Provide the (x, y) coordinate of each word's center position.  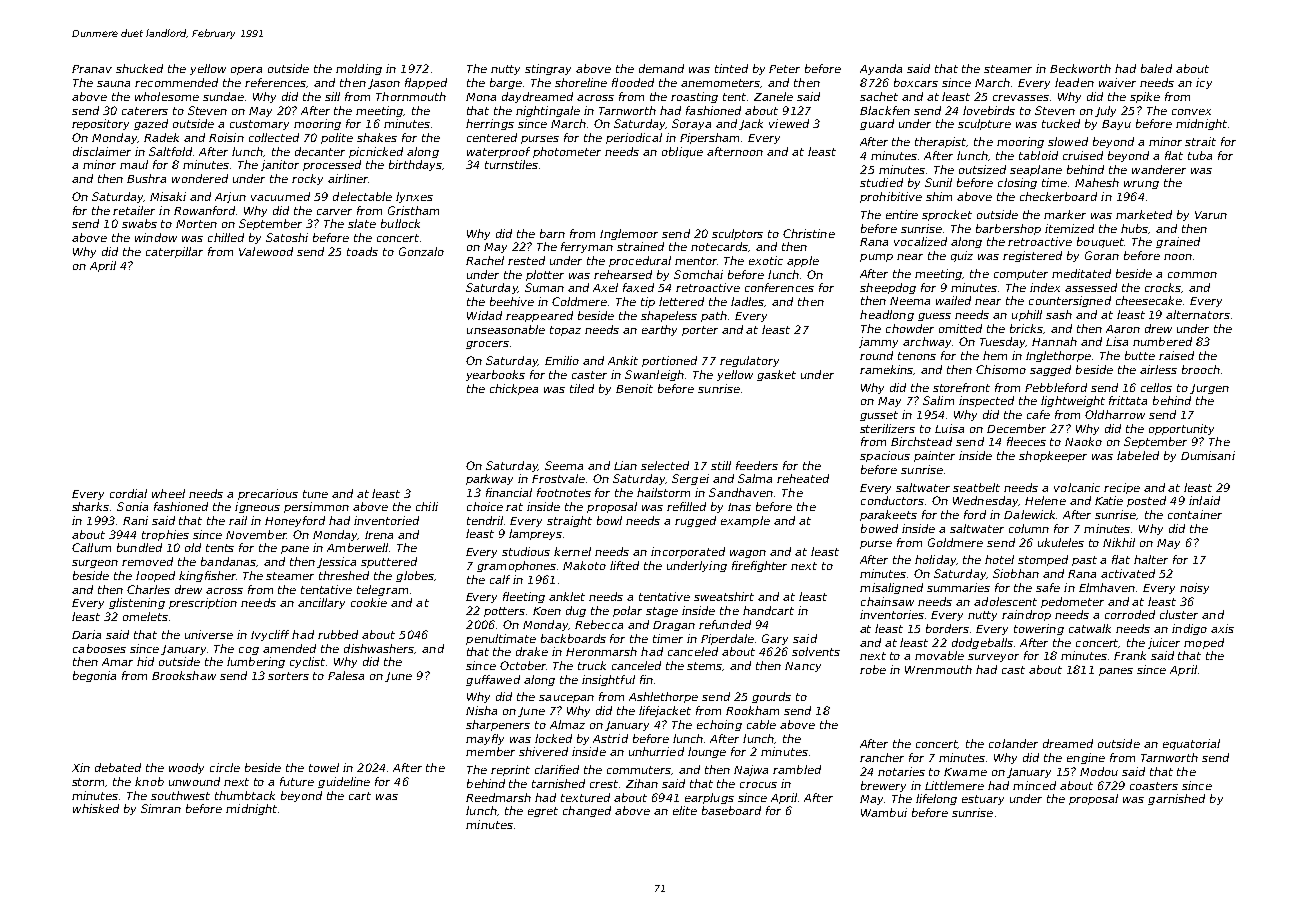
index (1045, 287)
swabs (139, 223)
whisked (96, 808)
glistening (137, 603)
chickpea (514, 389)
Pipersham (709, 138)
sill (332, 96)
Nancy (803, 667)
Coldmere (579, 301)
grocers (487, 345)
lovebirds (989, 110)
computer (1021, 275)
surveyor (993, 658)
